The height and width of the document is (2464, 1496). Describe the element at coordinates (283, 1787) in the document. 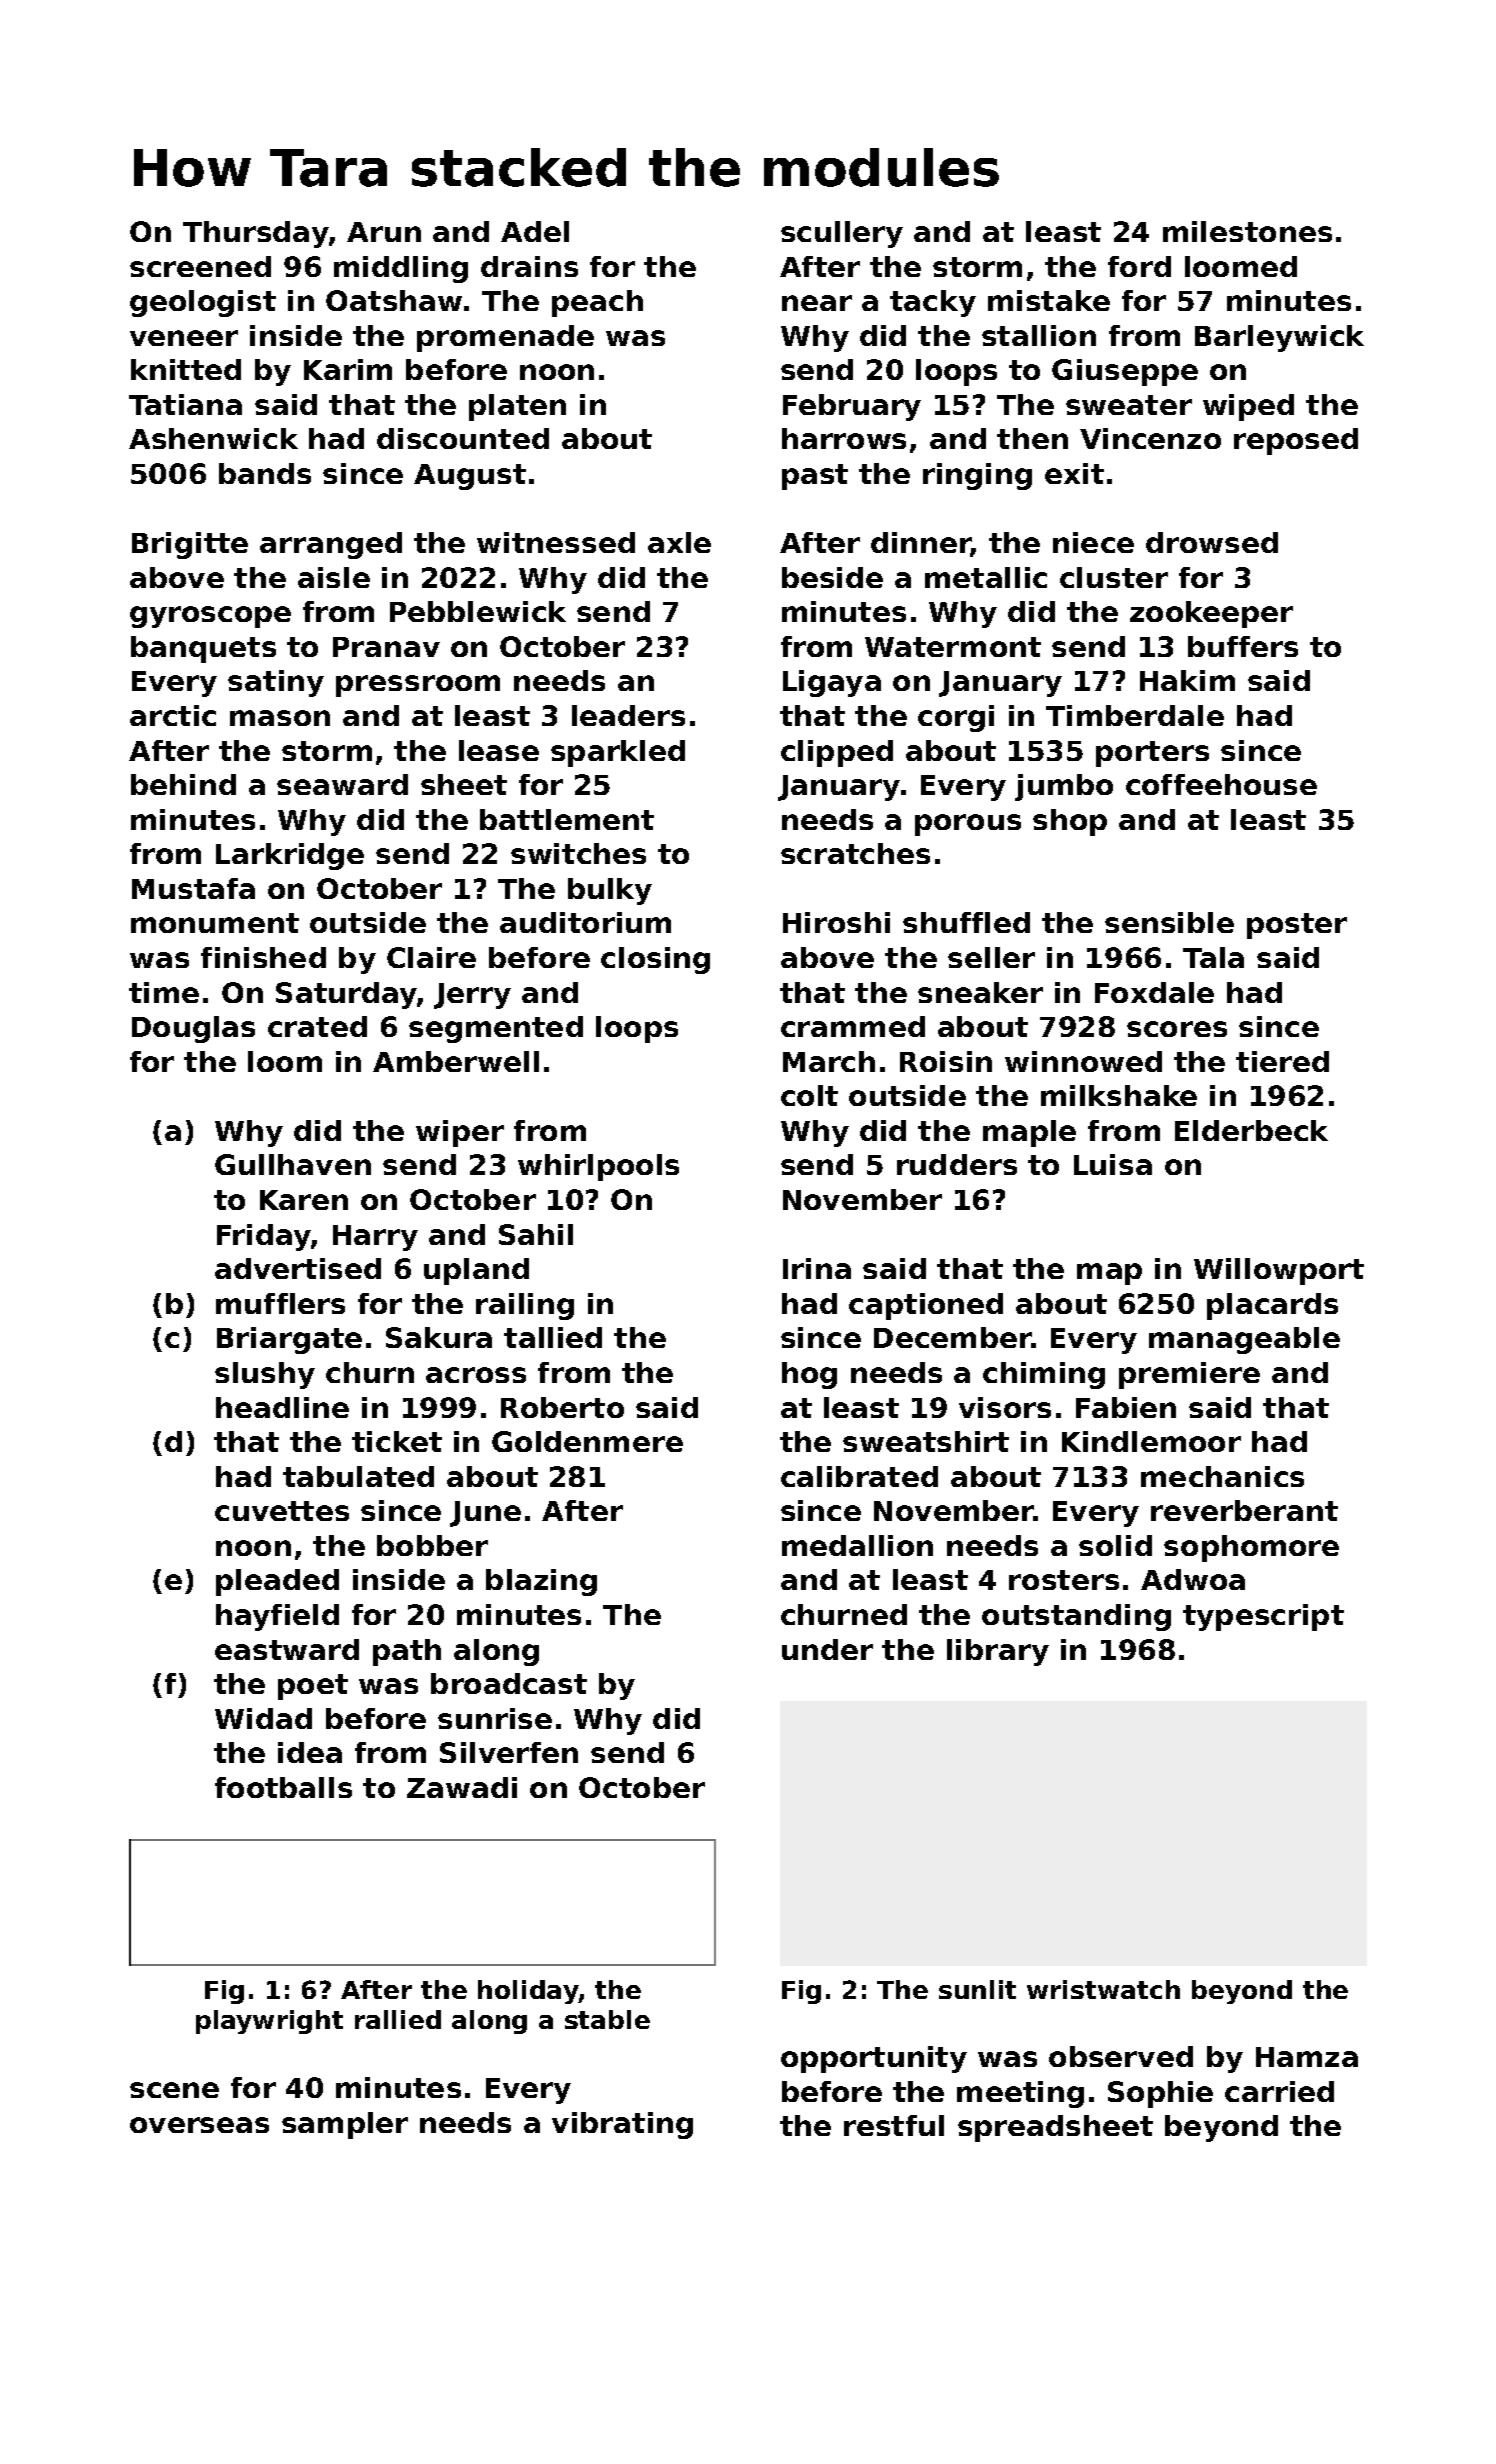

I see `footballs` at that location.
